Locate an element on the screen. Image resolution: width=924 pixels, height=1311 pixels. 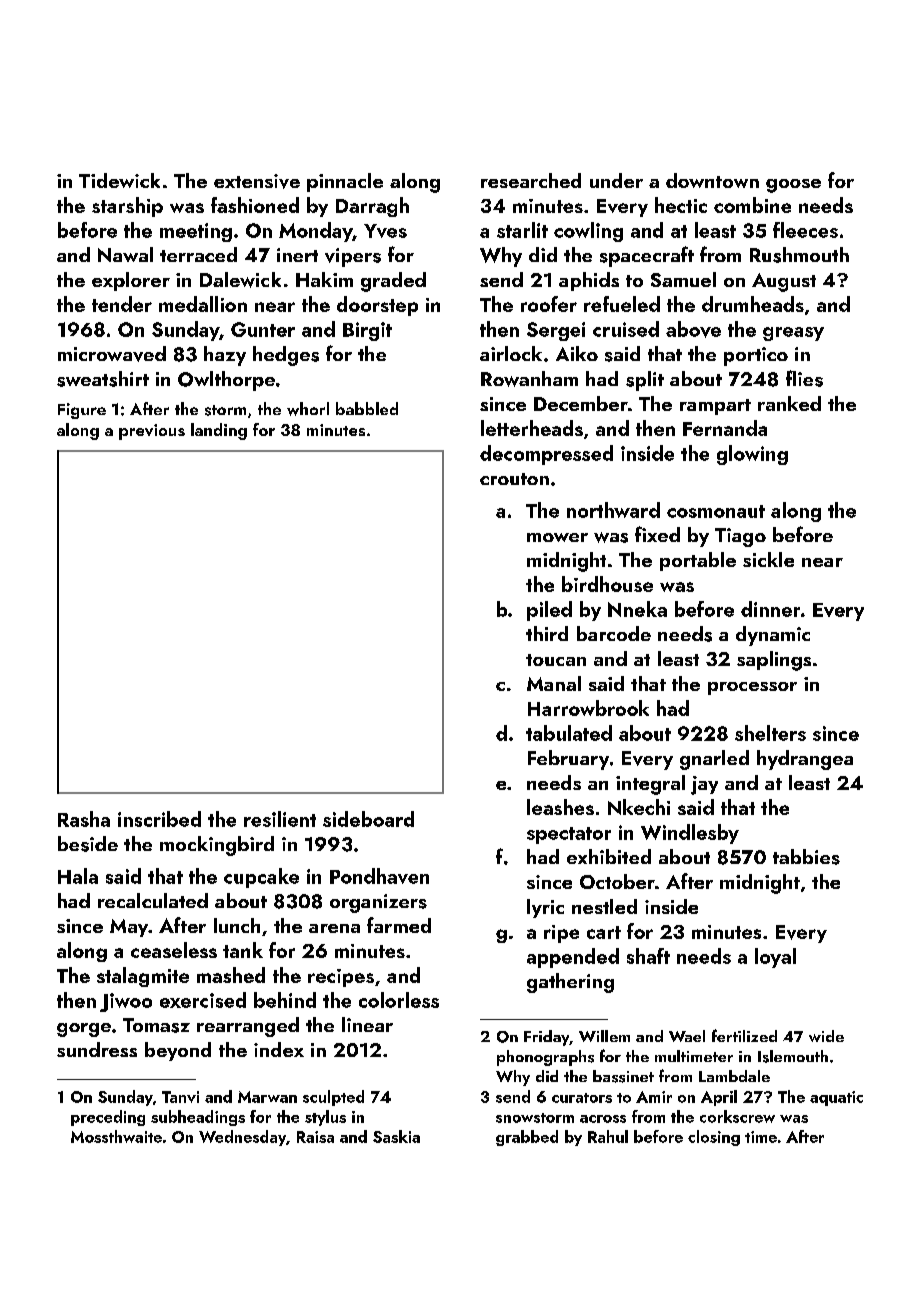
saplings is located at coordinates (774, 661).
